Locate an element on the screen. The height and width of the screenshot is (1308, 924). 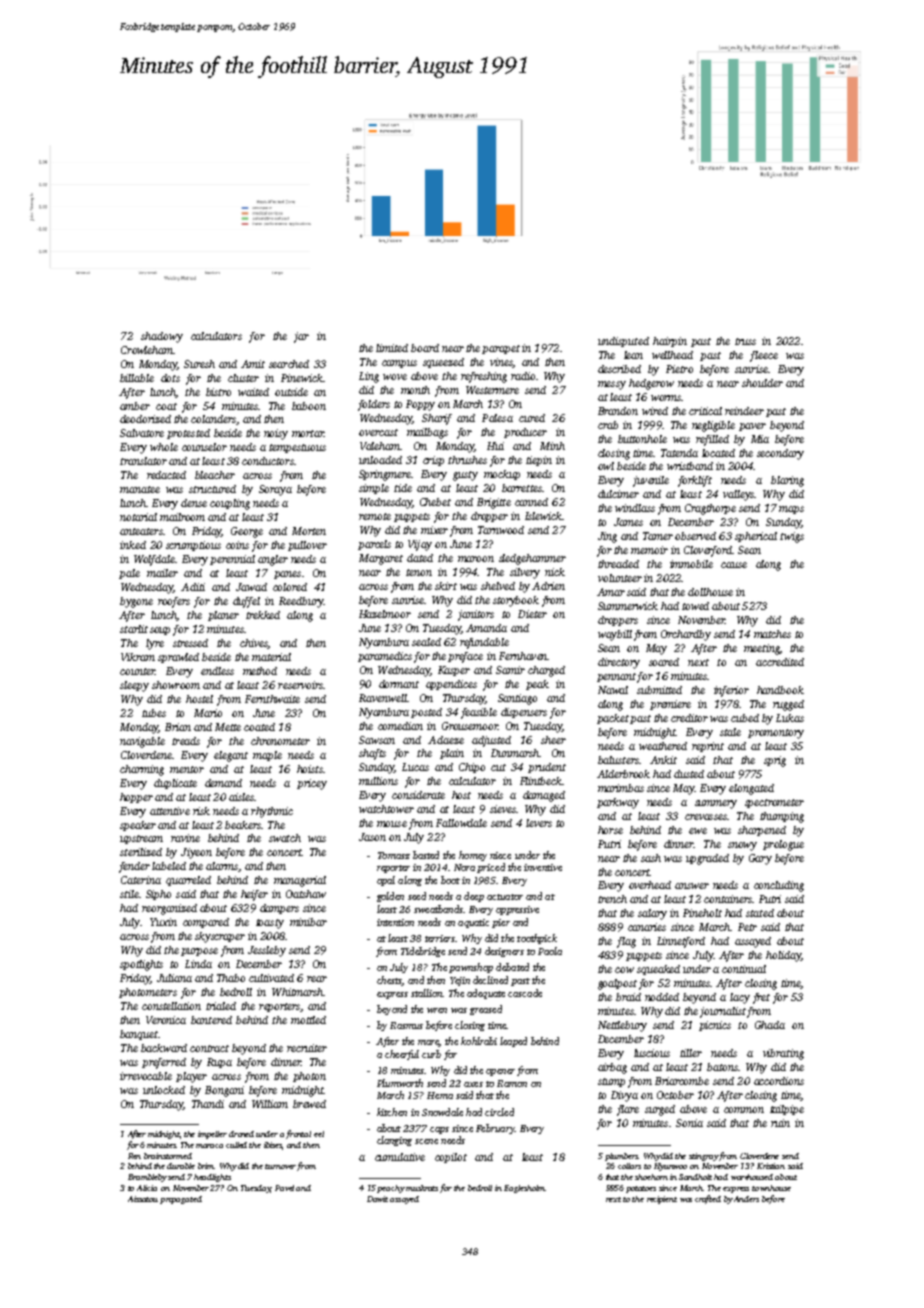
actuator is located at coordinates (505, 897).
